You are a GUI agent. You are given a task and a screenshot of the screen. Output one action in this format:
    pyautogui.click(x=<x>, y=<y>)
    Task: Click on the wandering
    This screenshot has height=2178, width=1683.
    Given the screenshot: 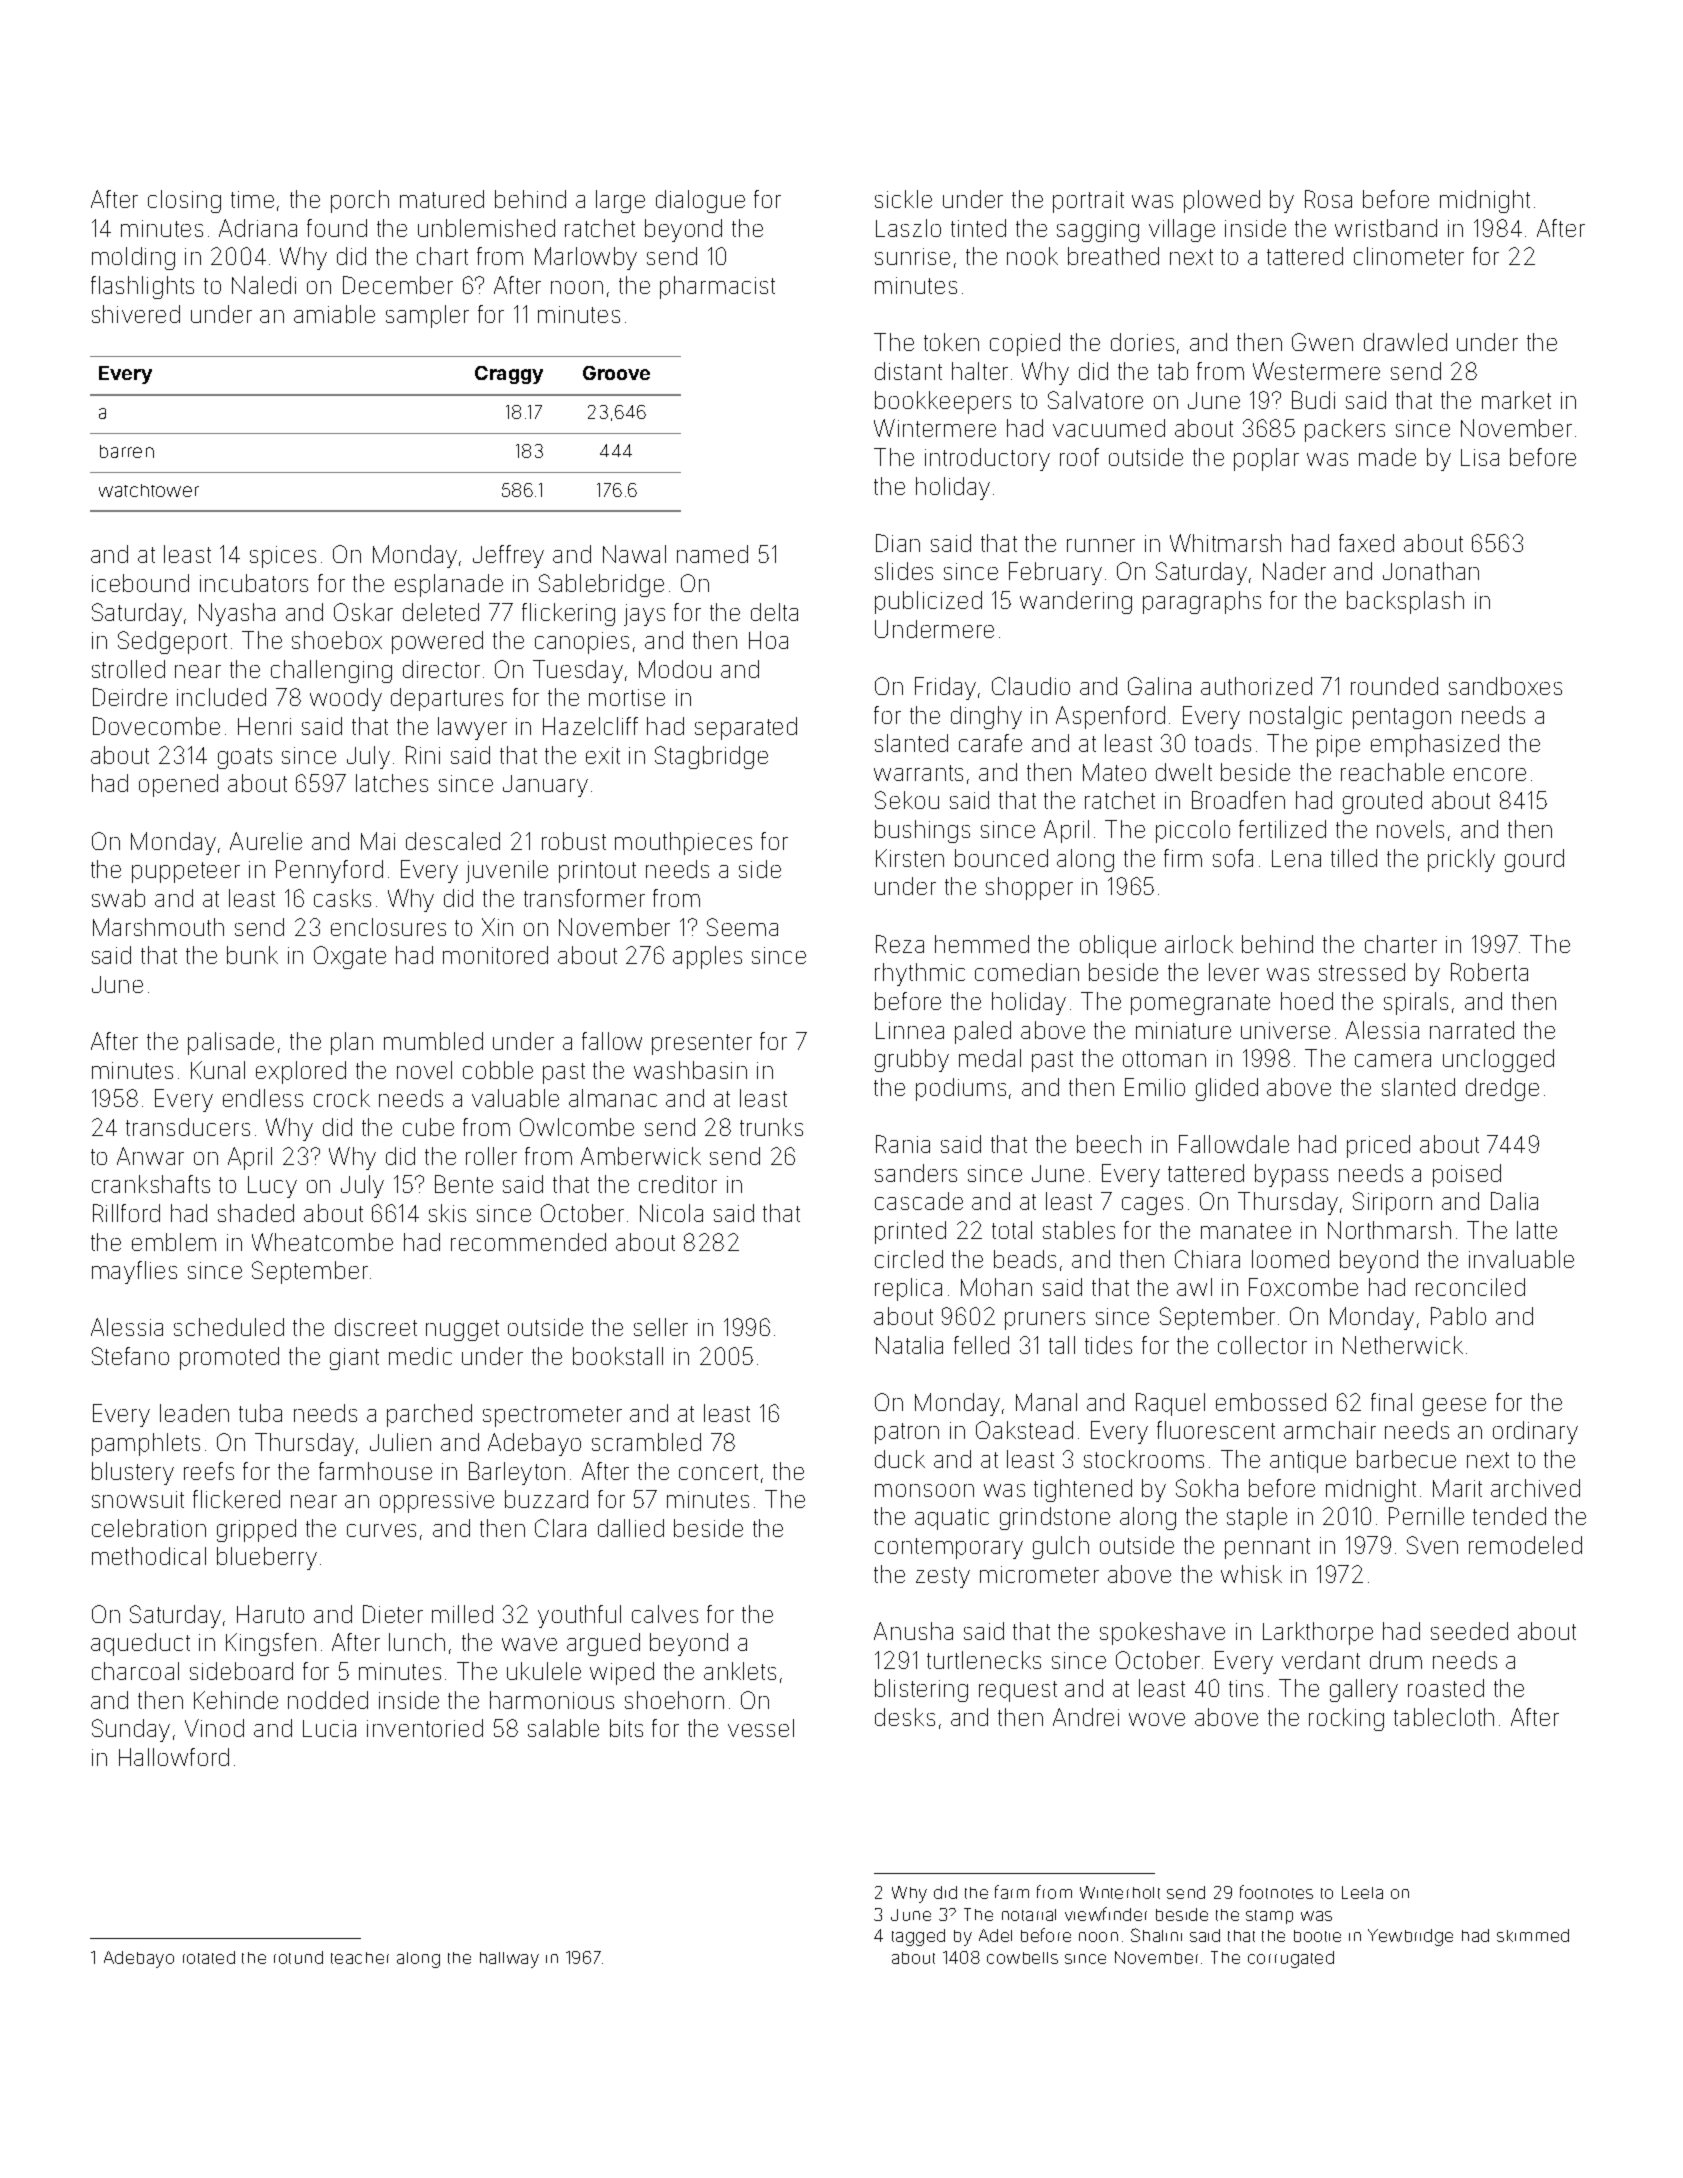 What is the action you would take?
    pyautogui.click(x=1076, y=602)
